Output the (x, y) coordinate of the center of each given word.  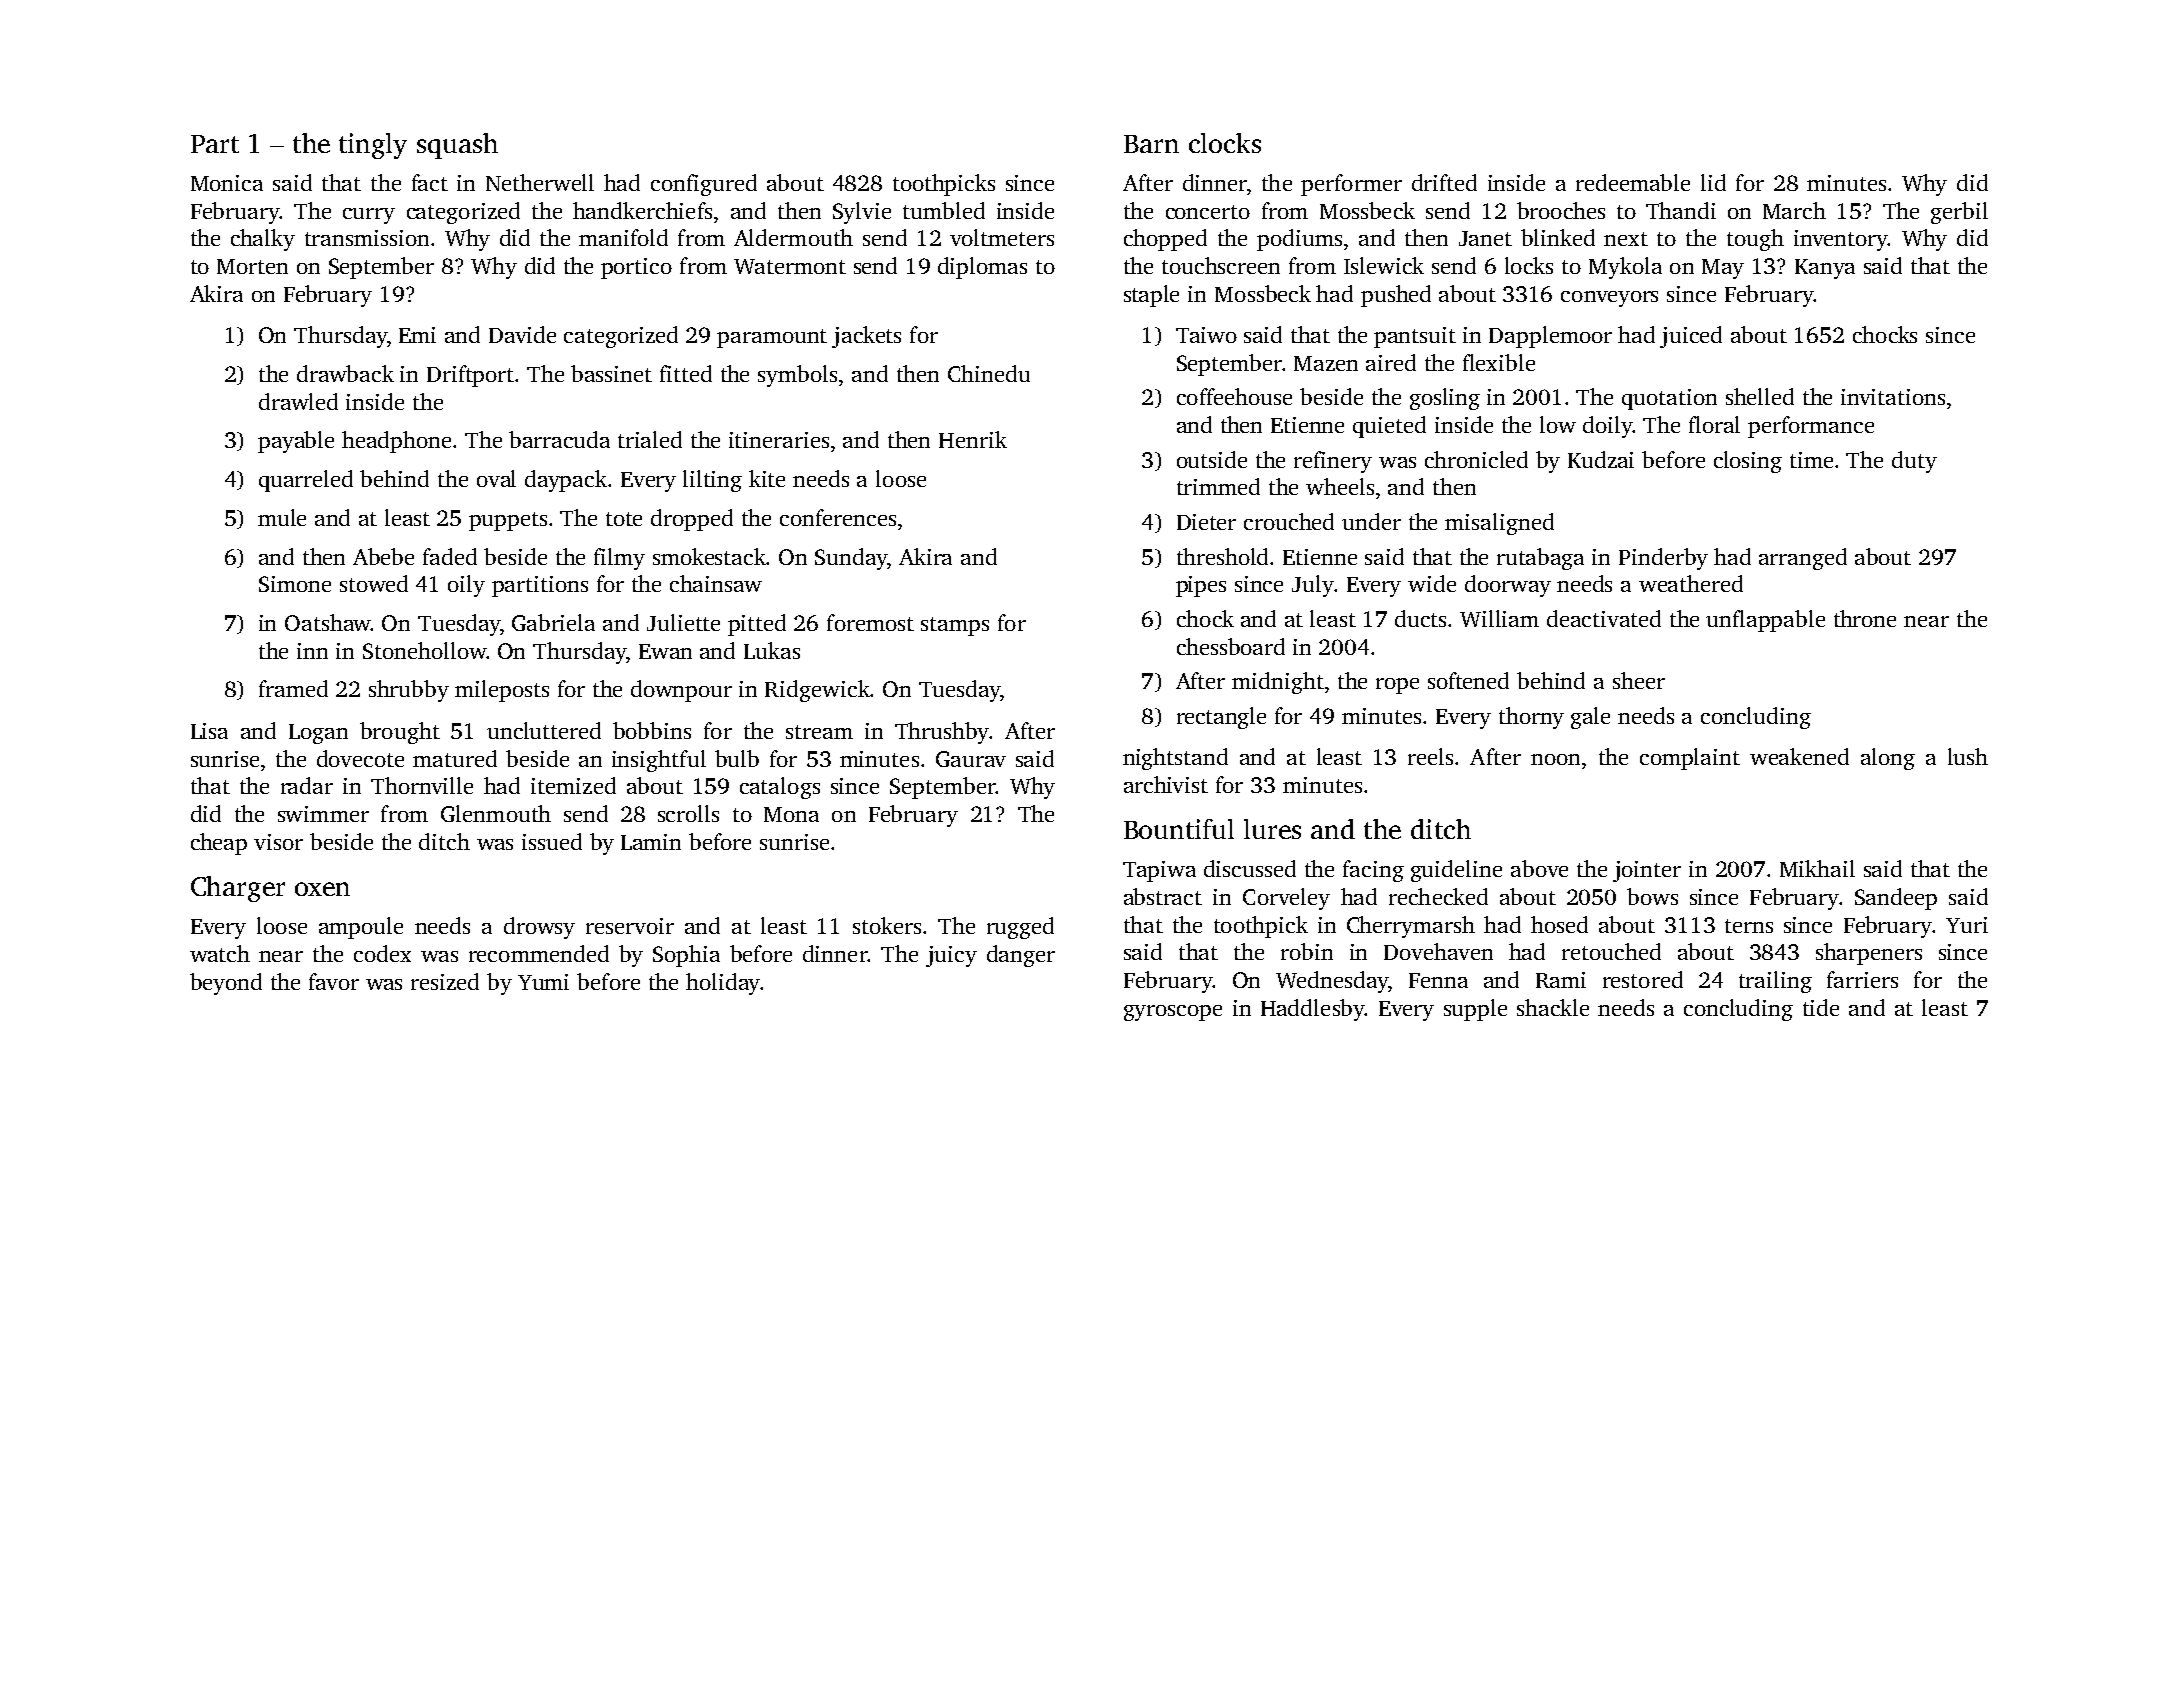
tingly (373, 146)
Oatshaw (328, 622)
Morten (252, 266)
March (1794, 210)
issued (552, 841)
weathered (1691, 583)
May (1723, 269)
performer (1351, 185)
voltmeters (1002, 237)
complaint (1690, 759)
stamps (955, 626)
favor (334, 981)
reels (1430, 756)
